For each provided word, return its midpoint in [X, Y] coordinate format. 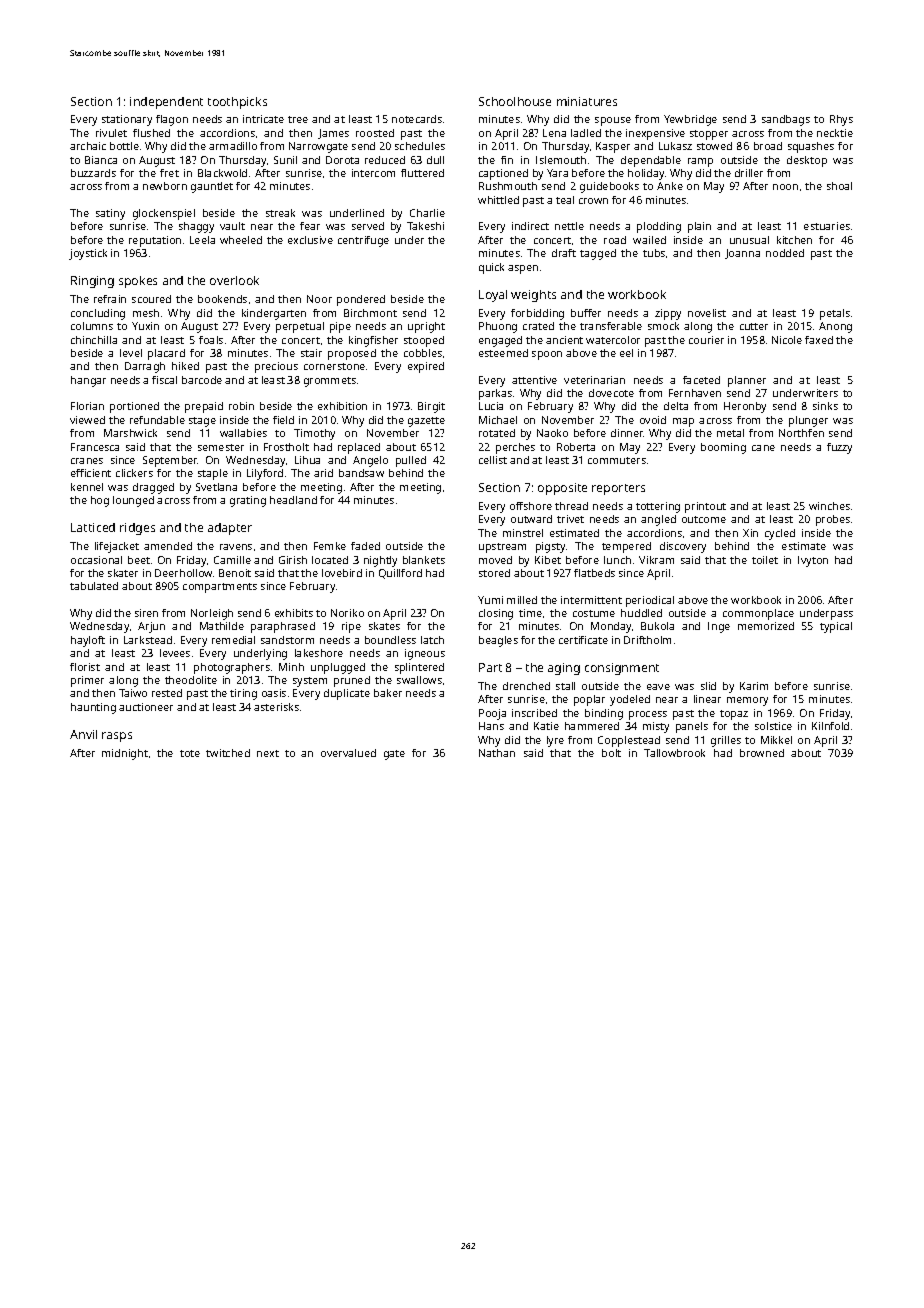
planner [747, 381]
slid [708, 686]
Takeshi [425, 226]
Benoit [235, 573]
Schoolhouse [515, 101]
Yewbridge [690, 120]
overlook [234, 280]
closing [496, 614]
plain [699, 227]
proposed [352, 354]
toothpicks [237, 103]
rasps [117, 737]
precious [276, 367]
